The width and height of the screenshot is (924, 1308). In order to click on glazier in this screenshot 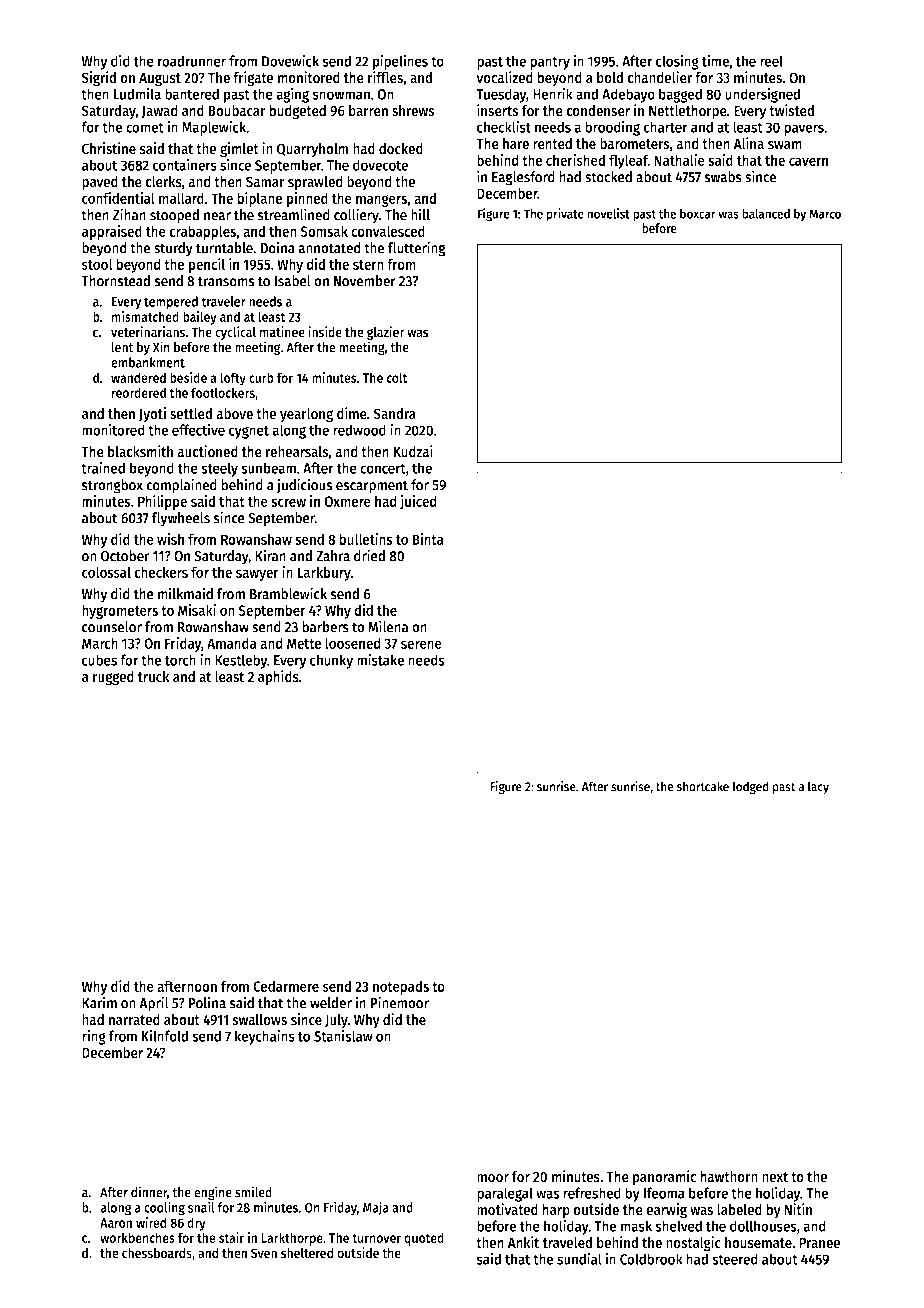, I will do `click(386, 333)`.
